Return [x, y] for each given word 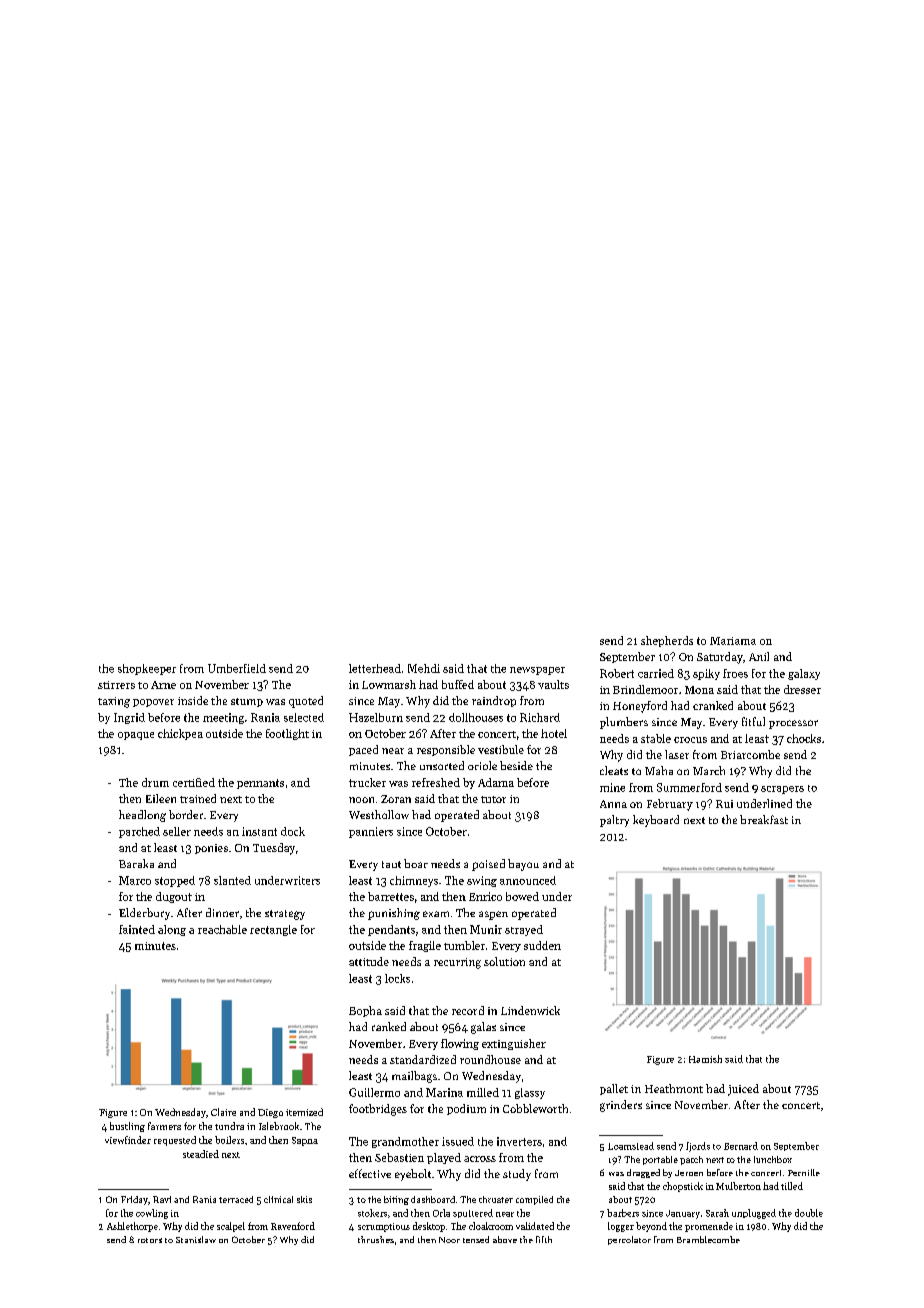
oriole [482, 765]
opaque [136, 736]
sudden [542, 945]
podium [466, 1109]
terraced [236, 1199]
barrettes [391, 896]
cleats [614, 770]
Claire [223, 1112]
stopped [175, 881]
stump [247, 702]
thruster [496, 1199]
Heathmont [674, 1088]
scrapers [782, 790]
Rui [724, 804]
